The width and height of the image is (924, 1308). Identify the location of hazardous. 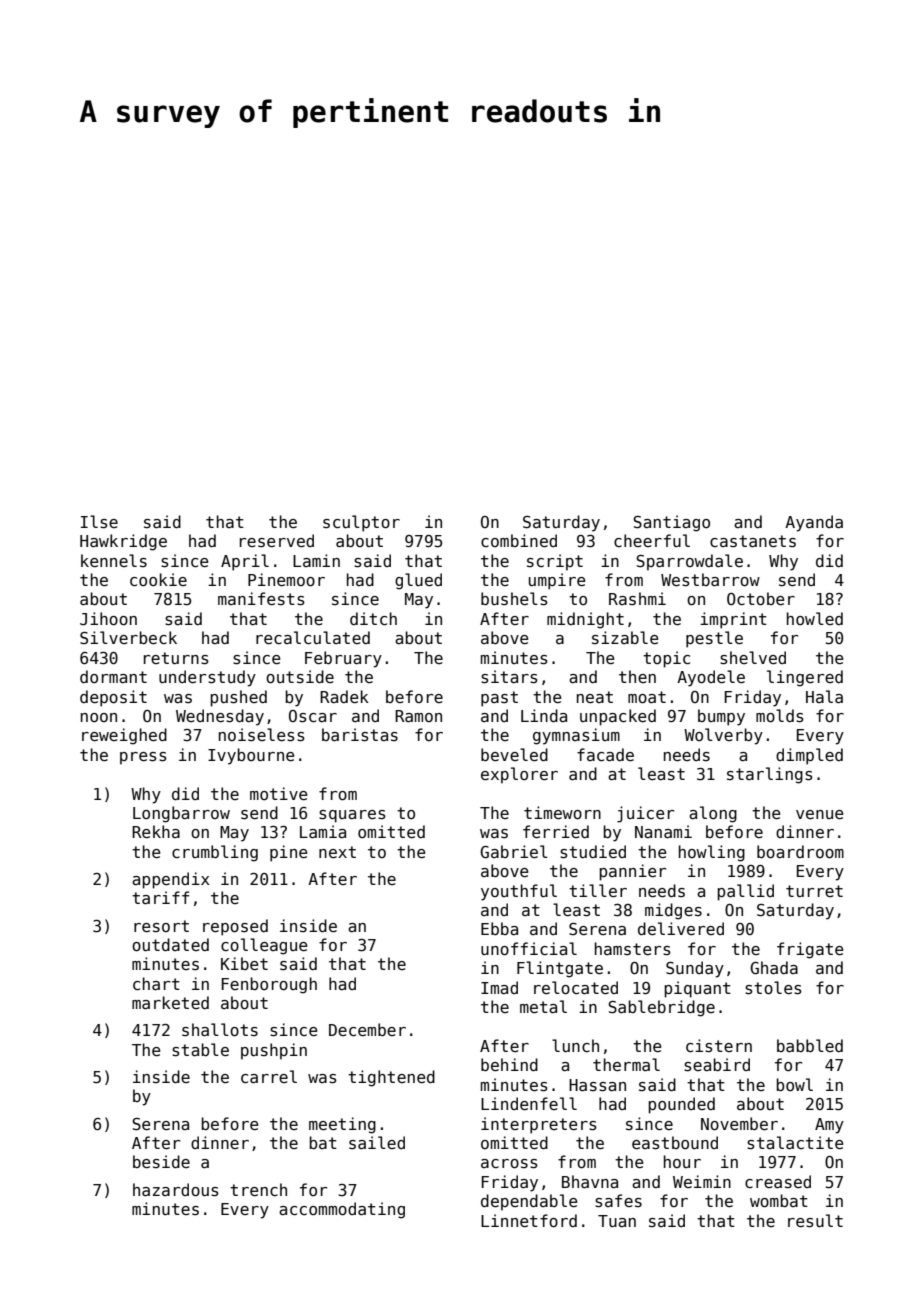
(176, 1189).
